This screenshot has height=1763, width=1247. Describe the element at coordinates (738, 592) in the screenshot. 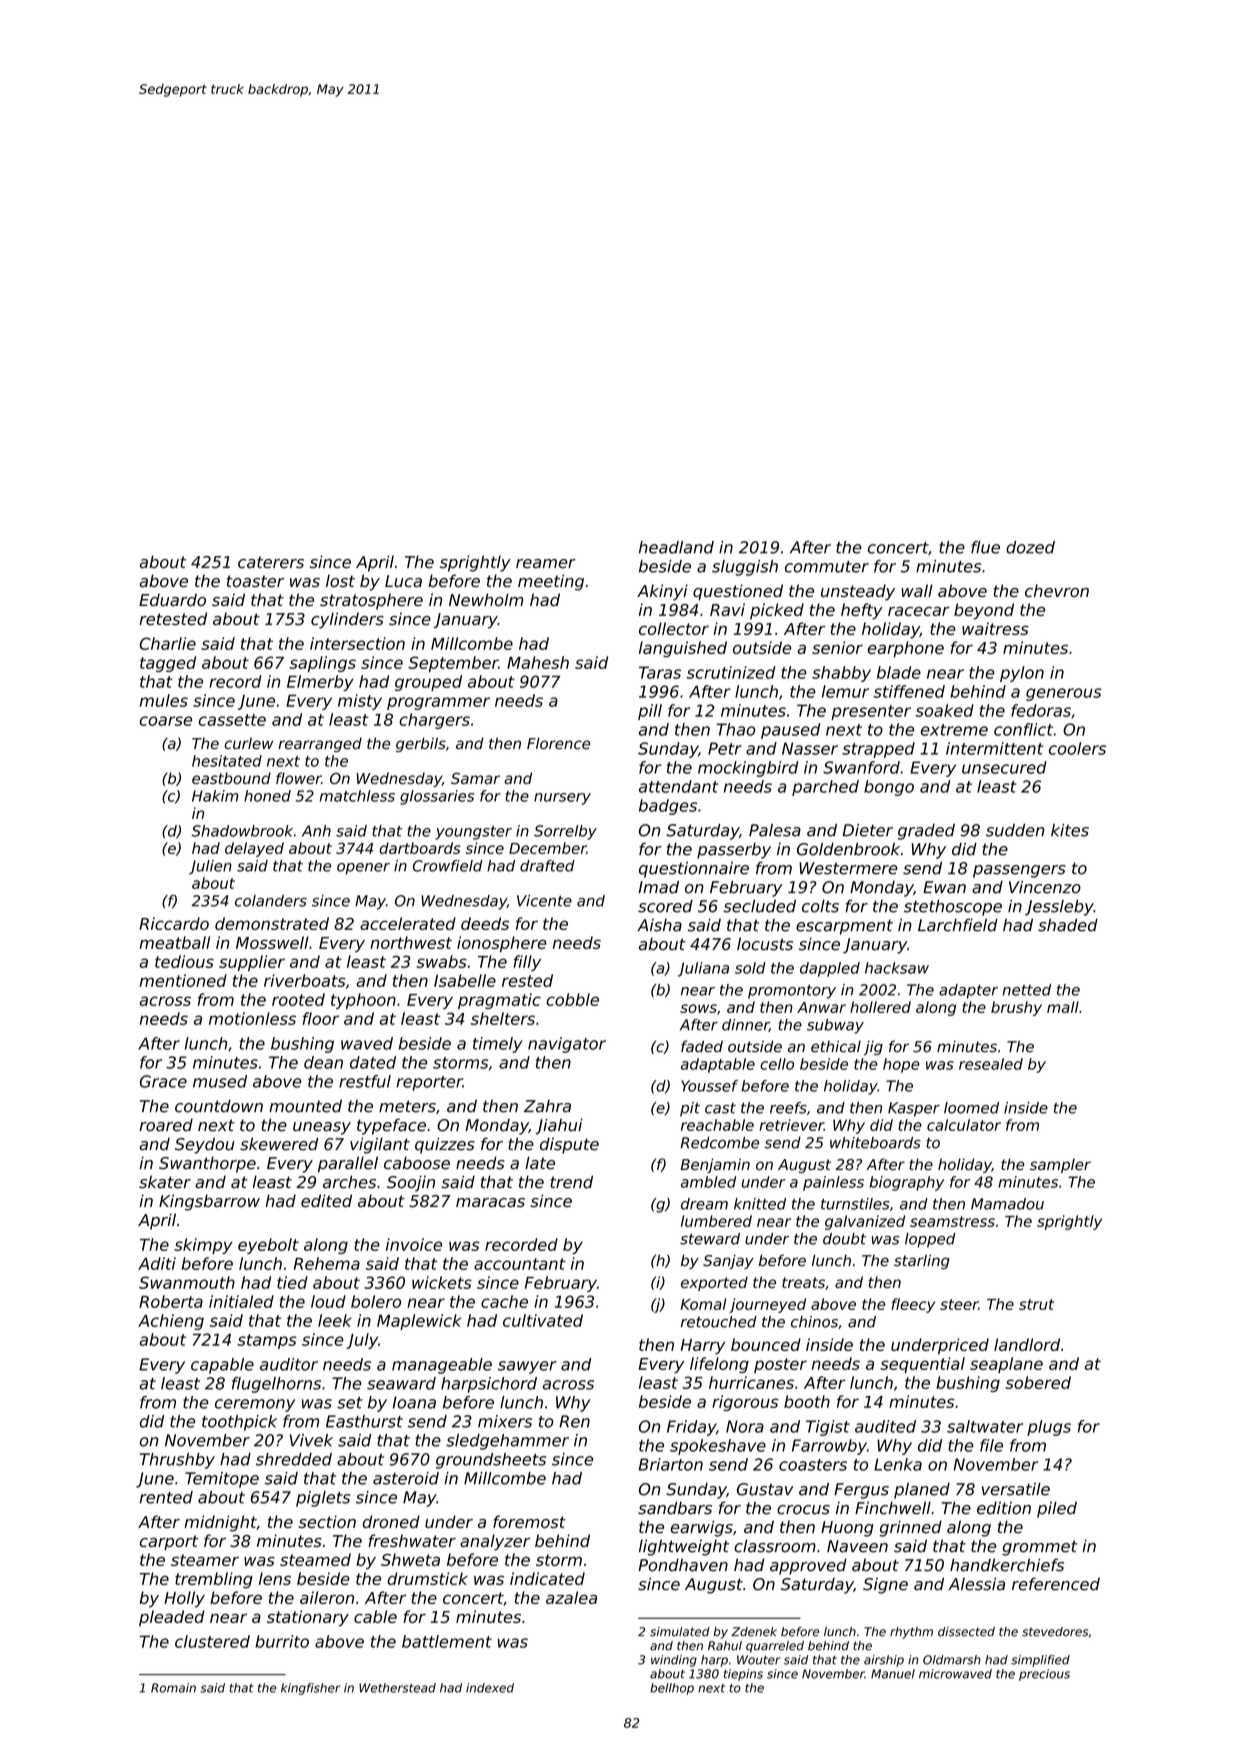

I see `questioned` at that location.
